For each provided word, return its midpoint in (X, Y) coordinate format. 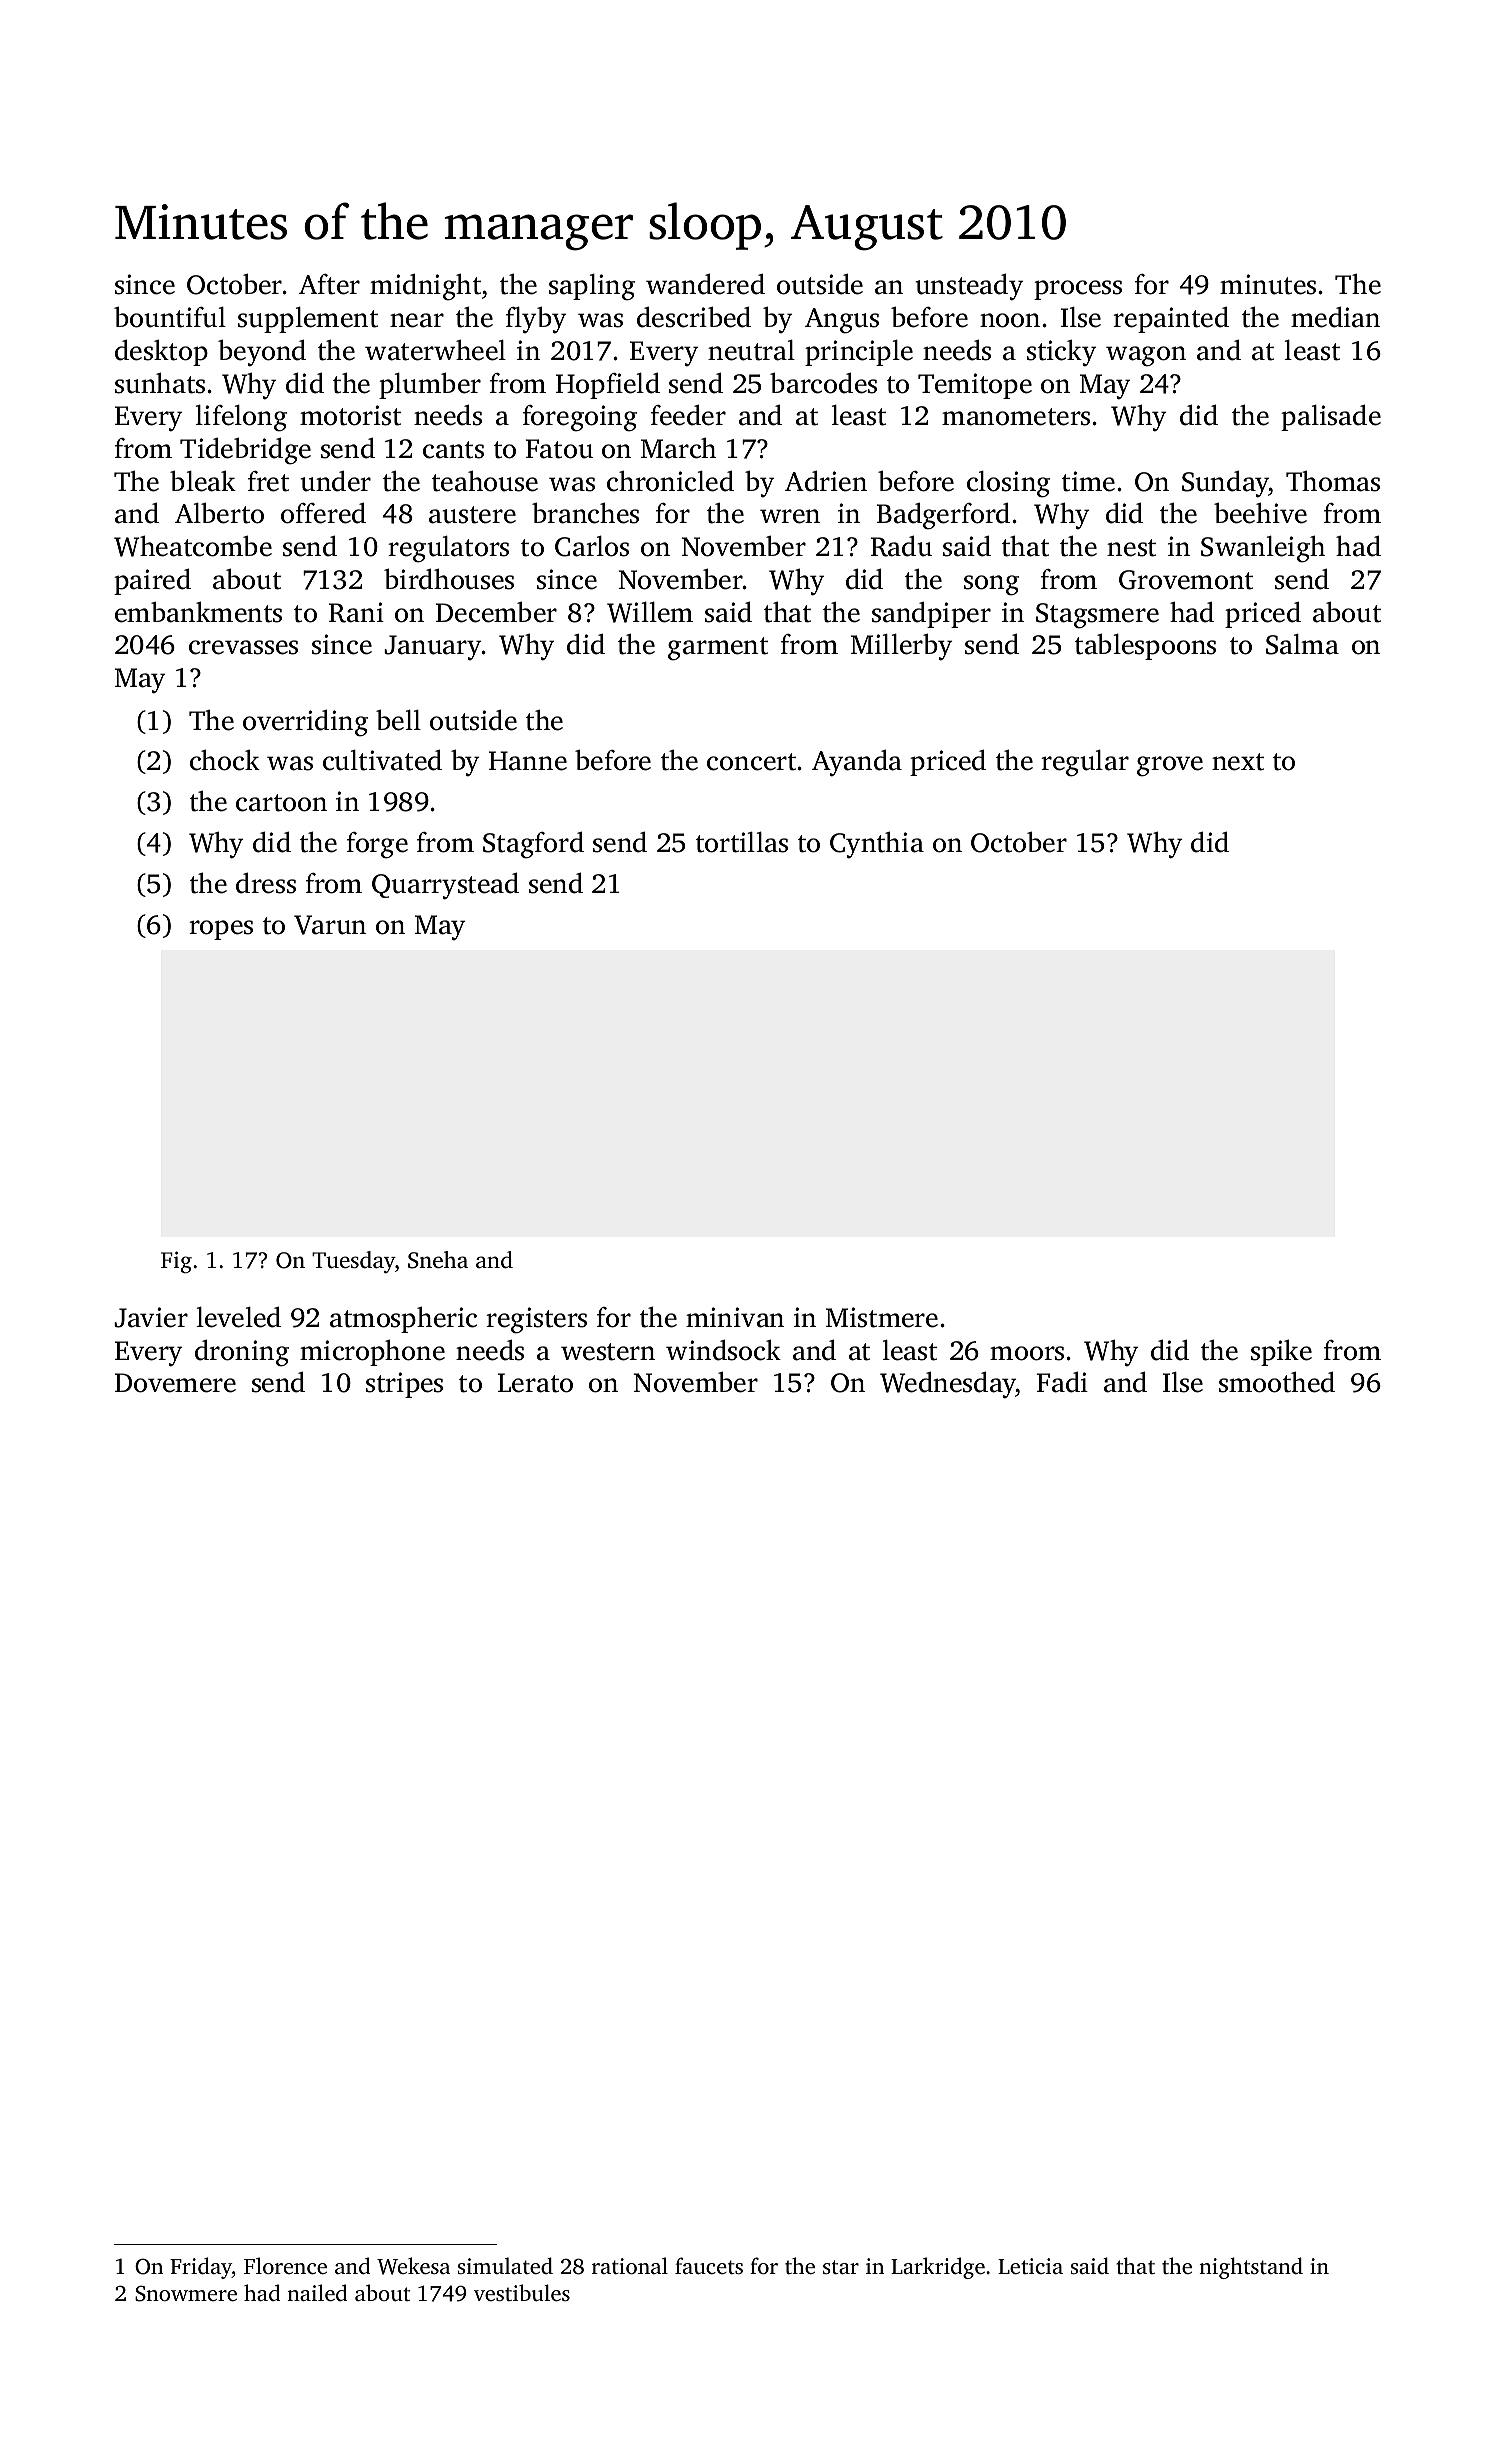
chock (225, 760)
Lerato (535, 1383)
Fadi (1062, 1382)
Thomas (1333, 481)
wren (790, 516)
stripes (404, 1385)
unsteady (969, 287)
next (1238, 762)
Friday (201, 2268)
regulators (448, 549)
